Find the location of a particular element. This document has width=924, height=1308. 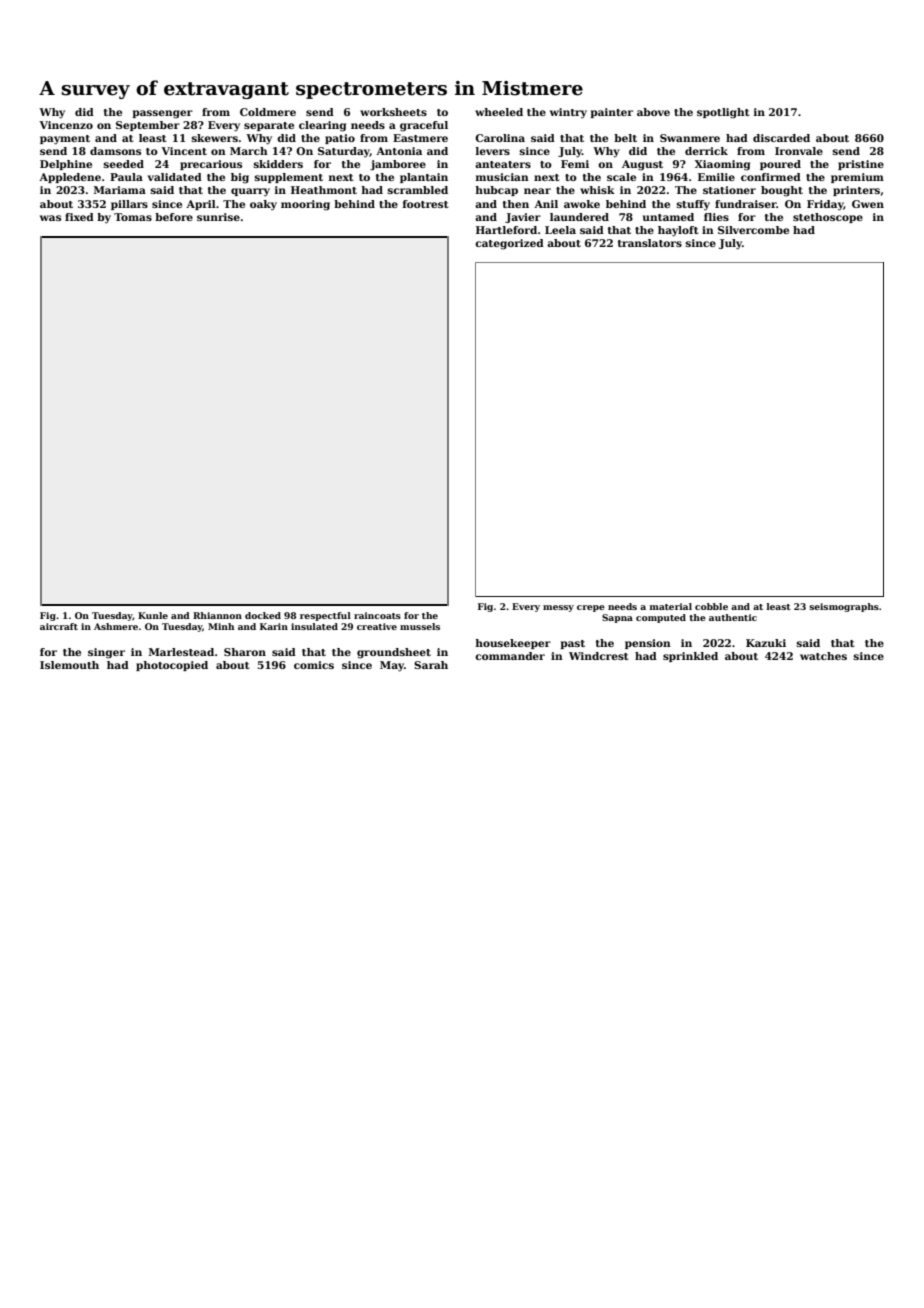

Rhiannon is located at coordinates (217, 615).
